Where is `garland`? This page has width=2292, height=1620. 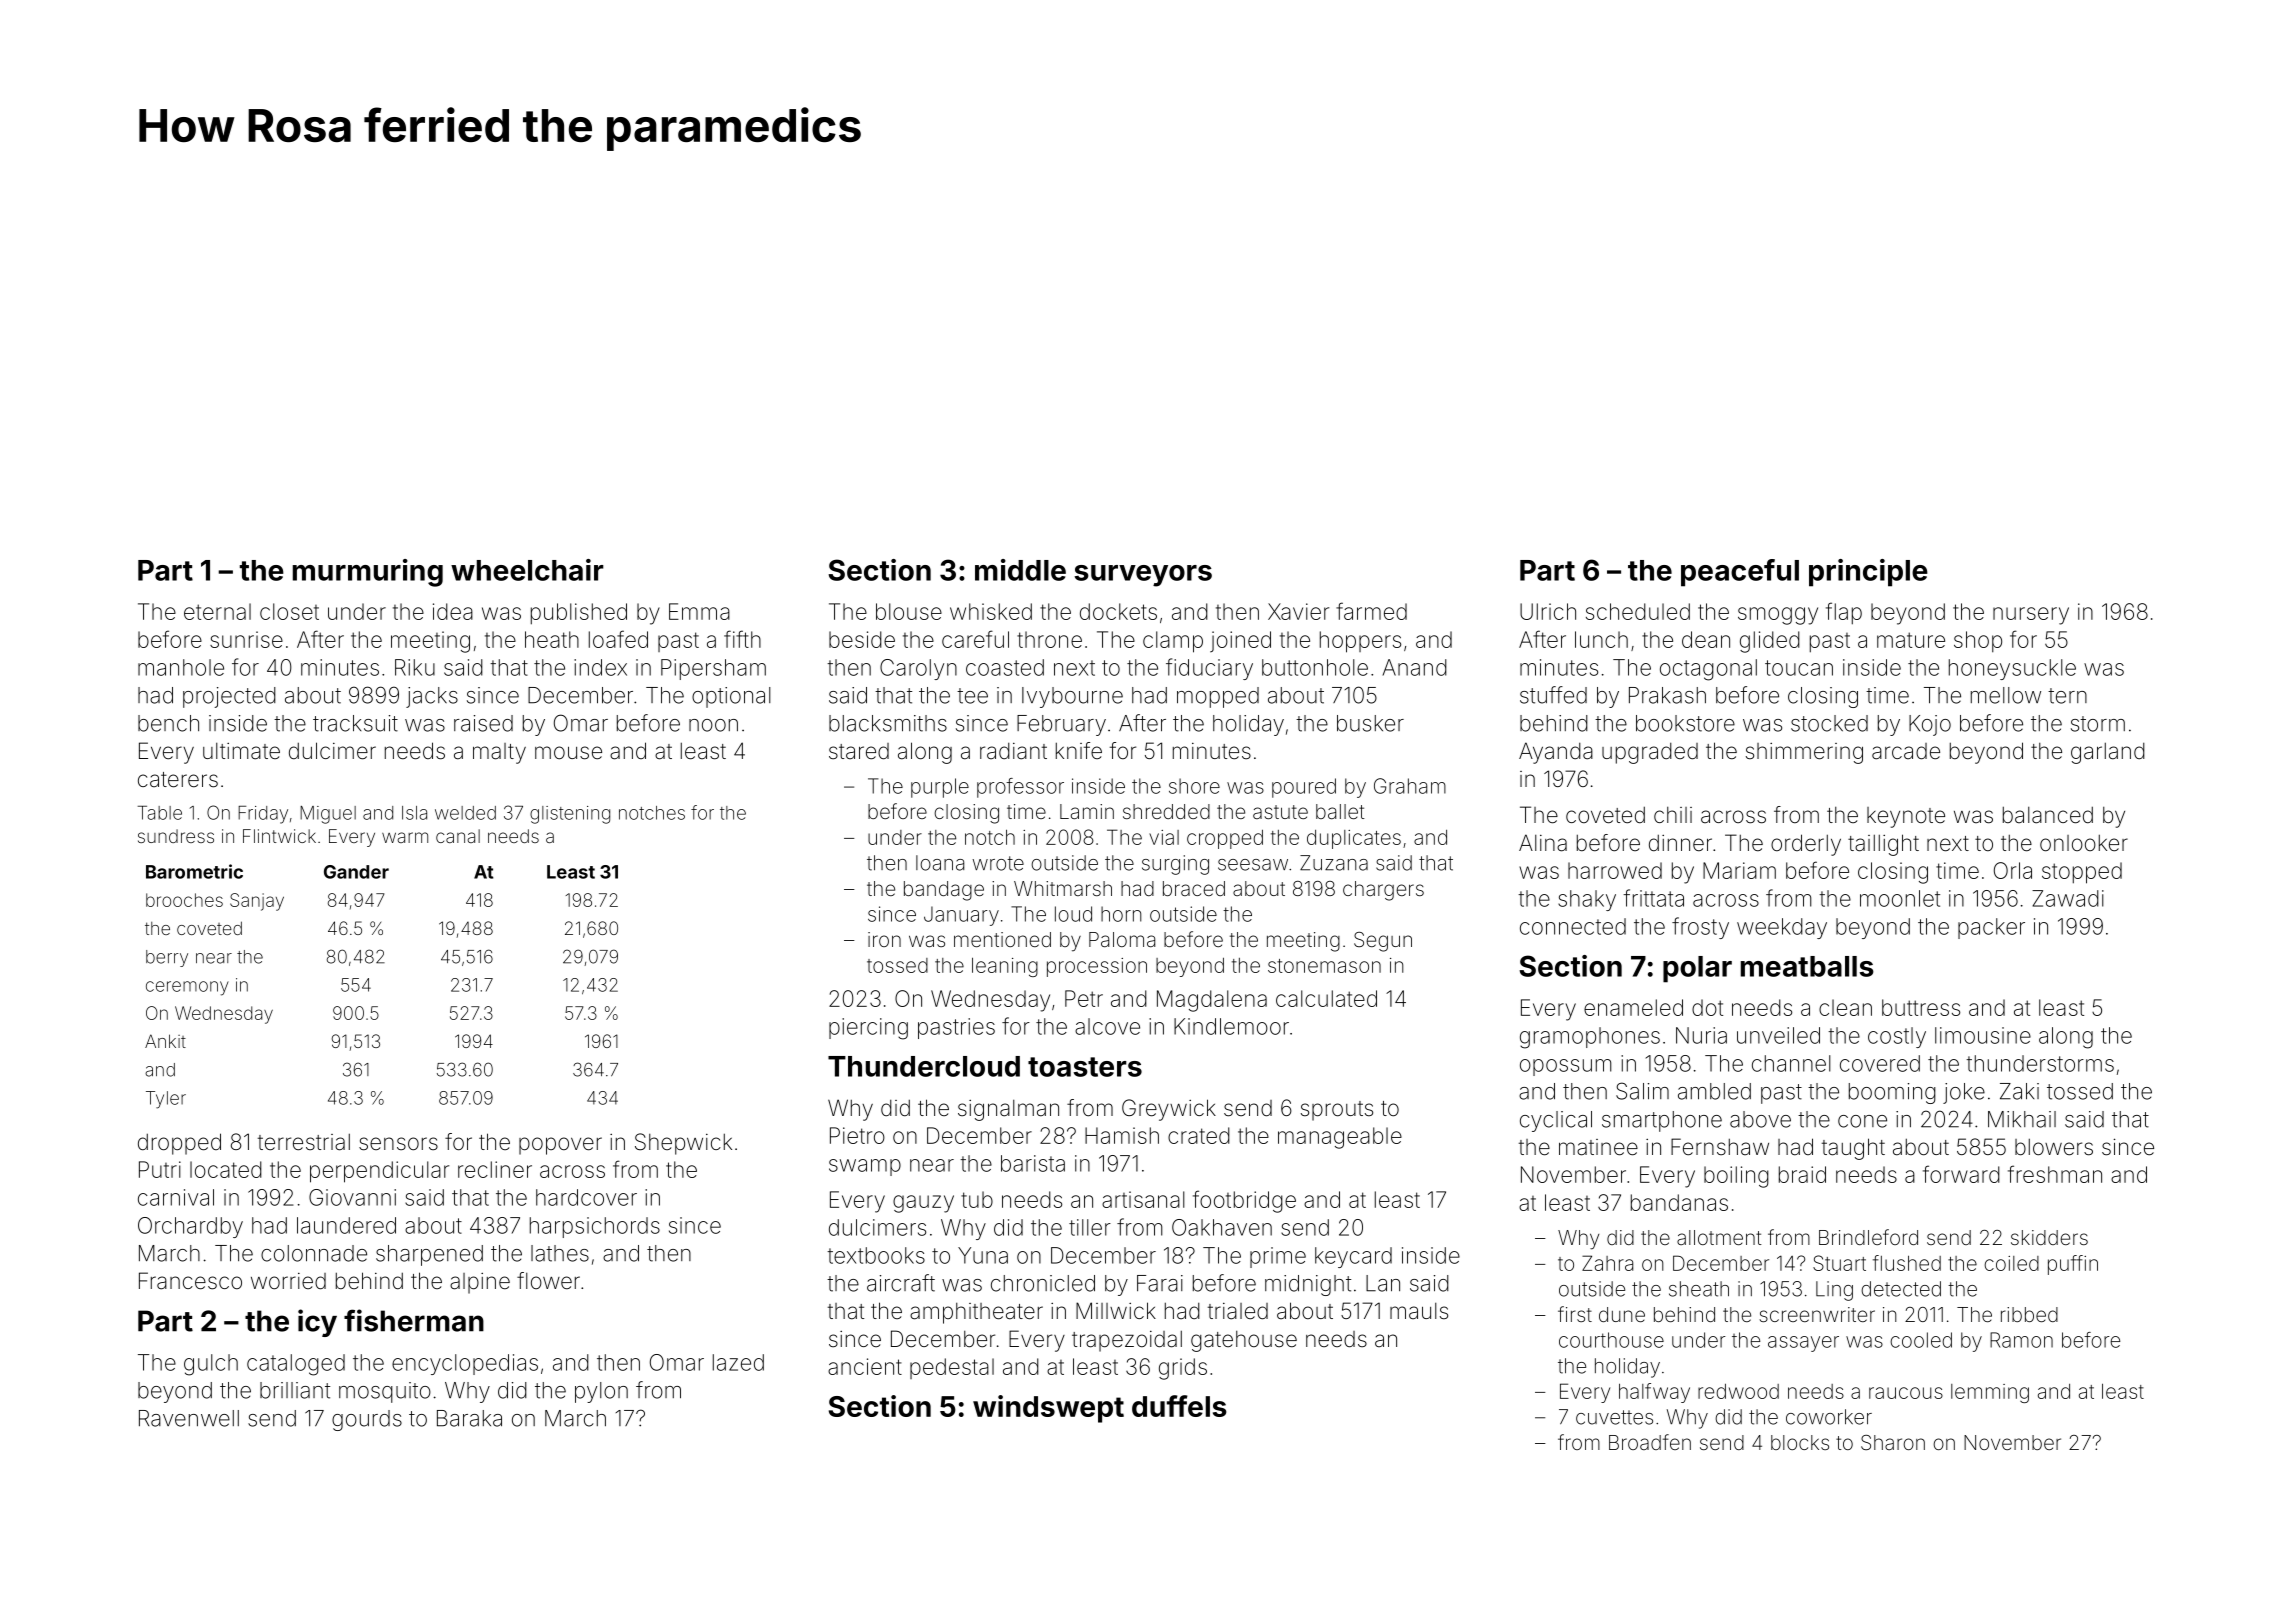 garland is located at coordinates (2108, 753).
